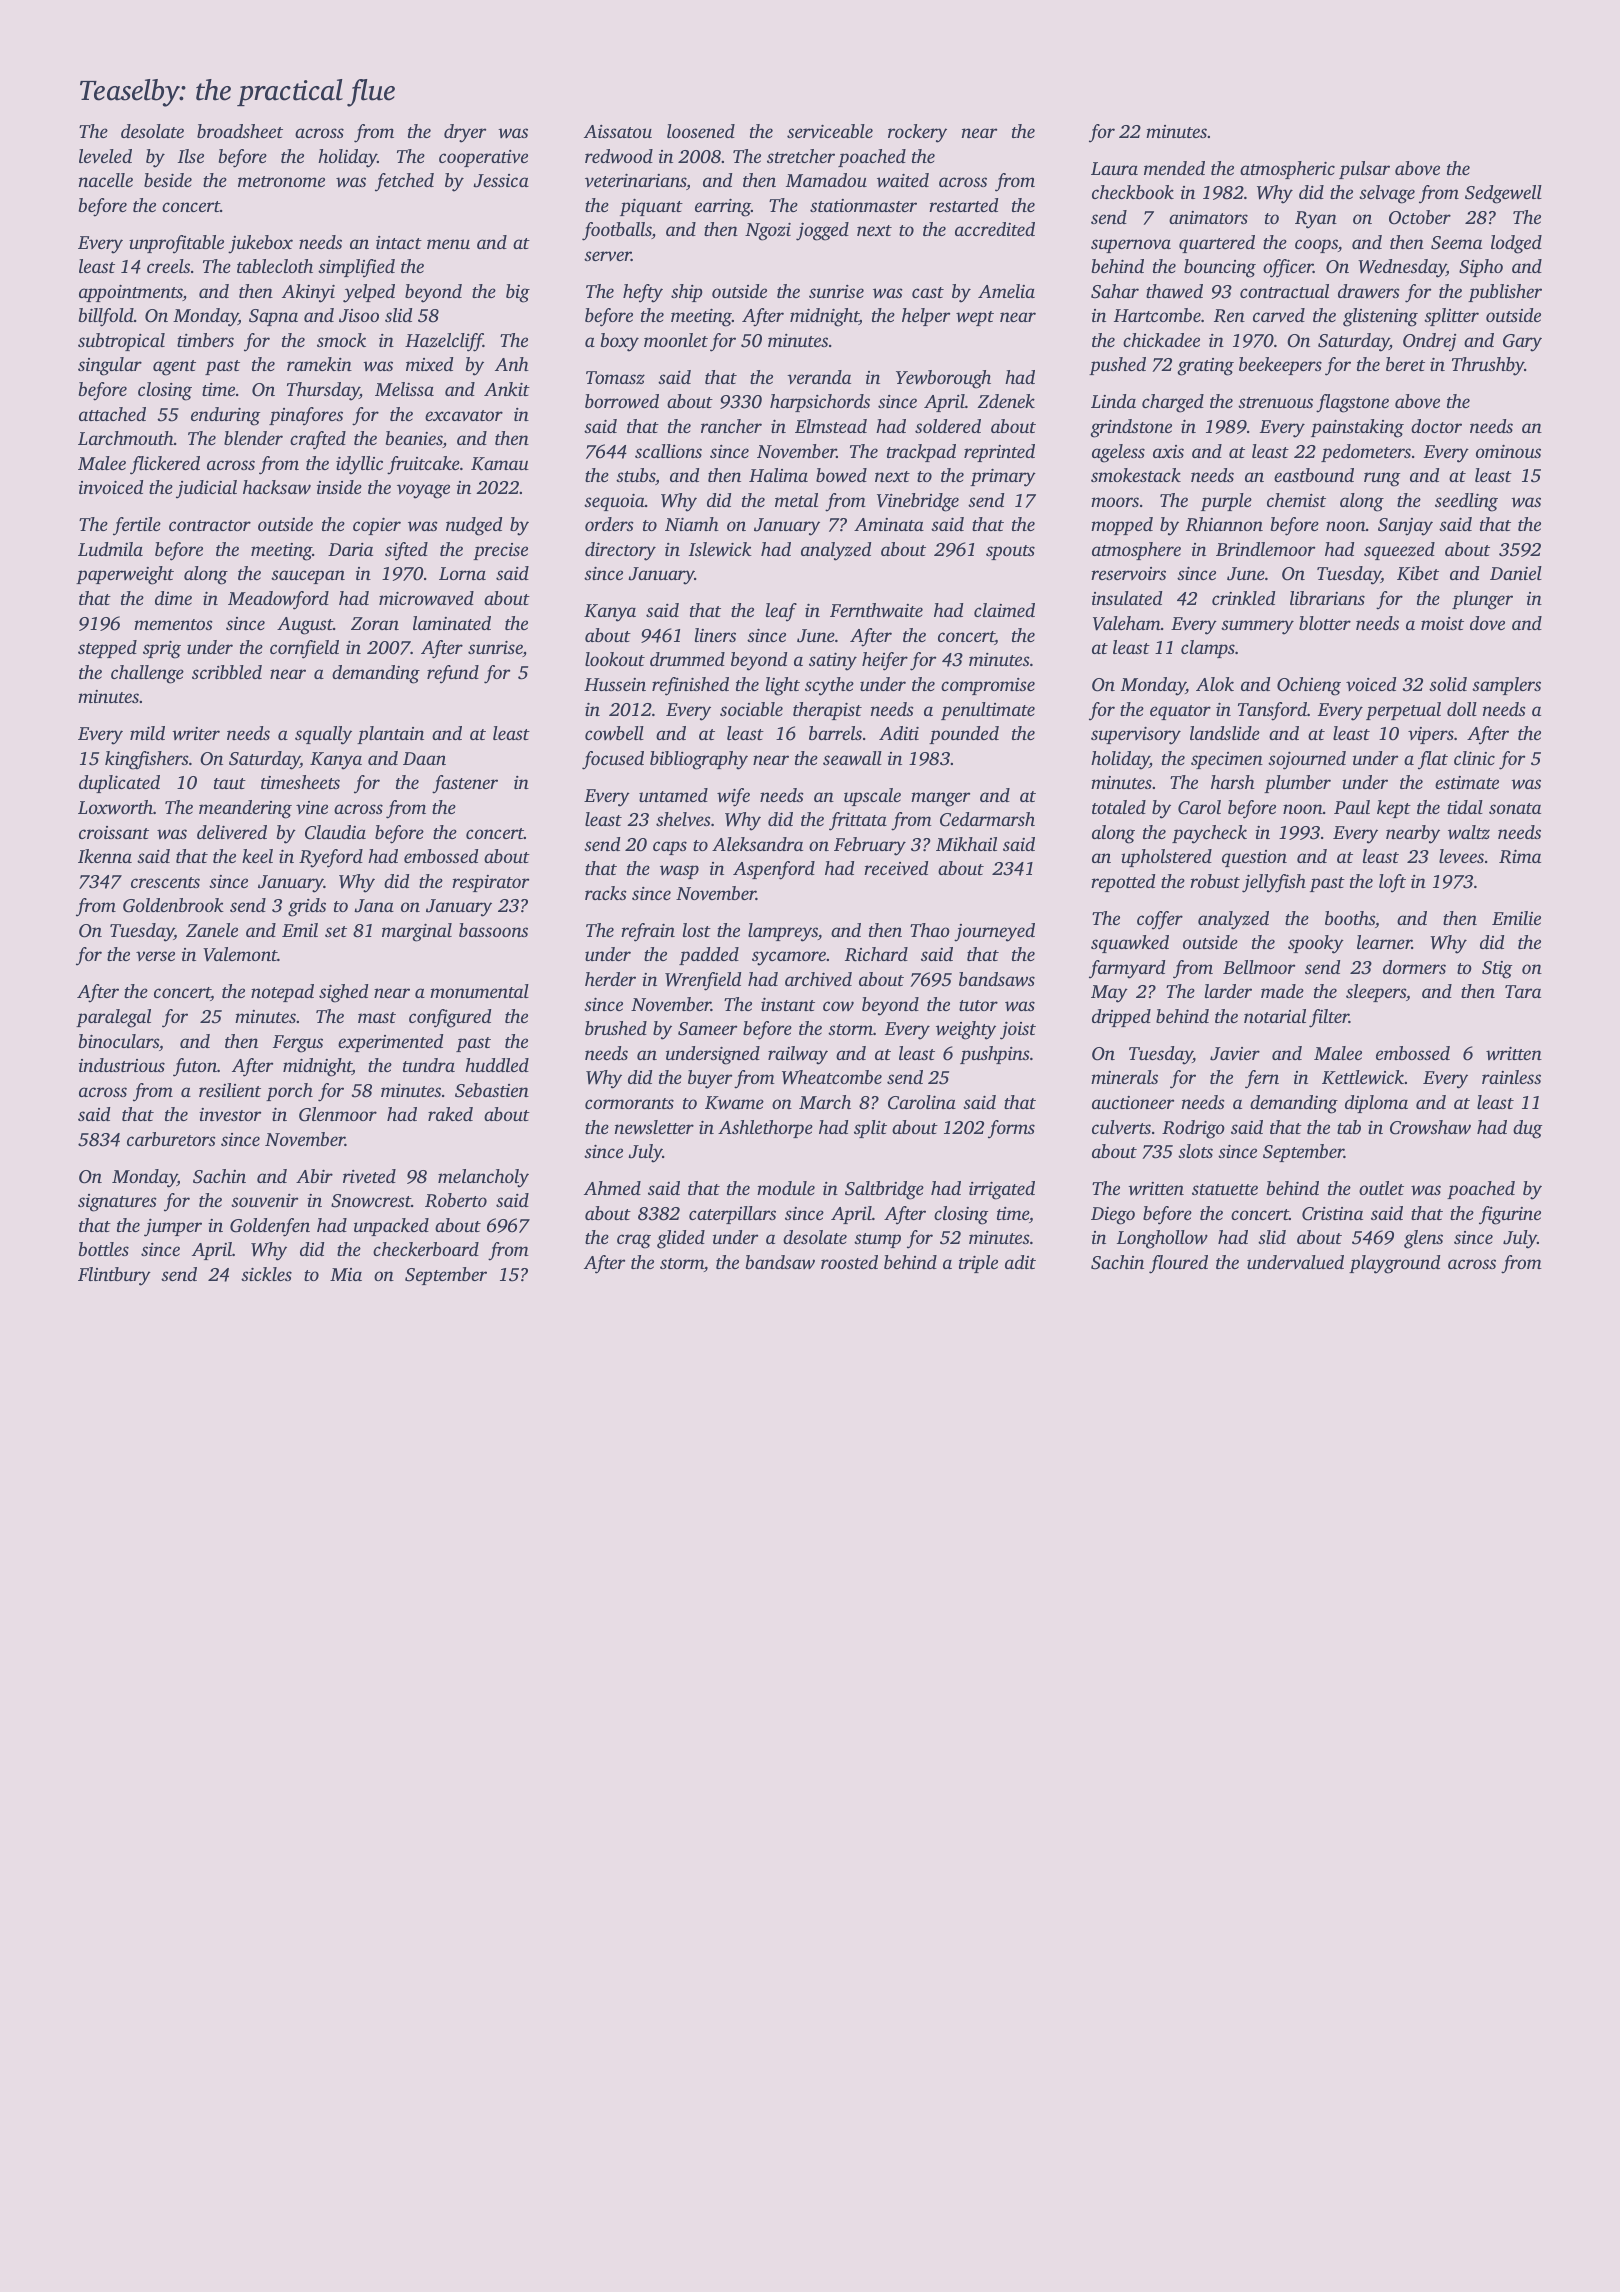 The height and width of the image is (2292, 1620). Describe the element at coordinates (618, 131) in the image. I see `Aissatou` at that location.
